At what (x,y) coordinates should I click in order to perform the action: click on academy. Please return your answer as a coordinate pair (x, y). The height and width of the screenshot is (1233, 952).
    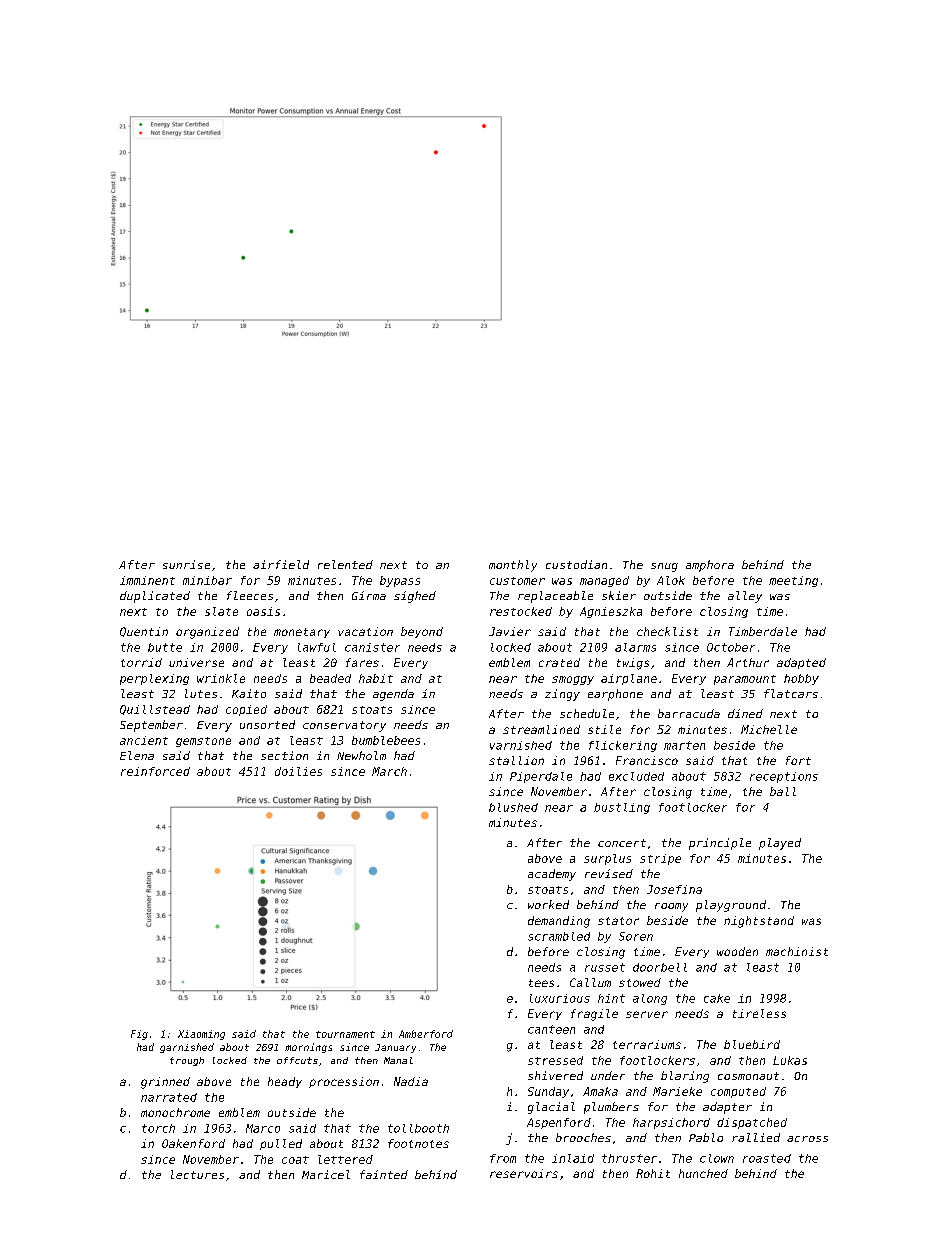
    Looking at the image, I should click on (552, 875).
